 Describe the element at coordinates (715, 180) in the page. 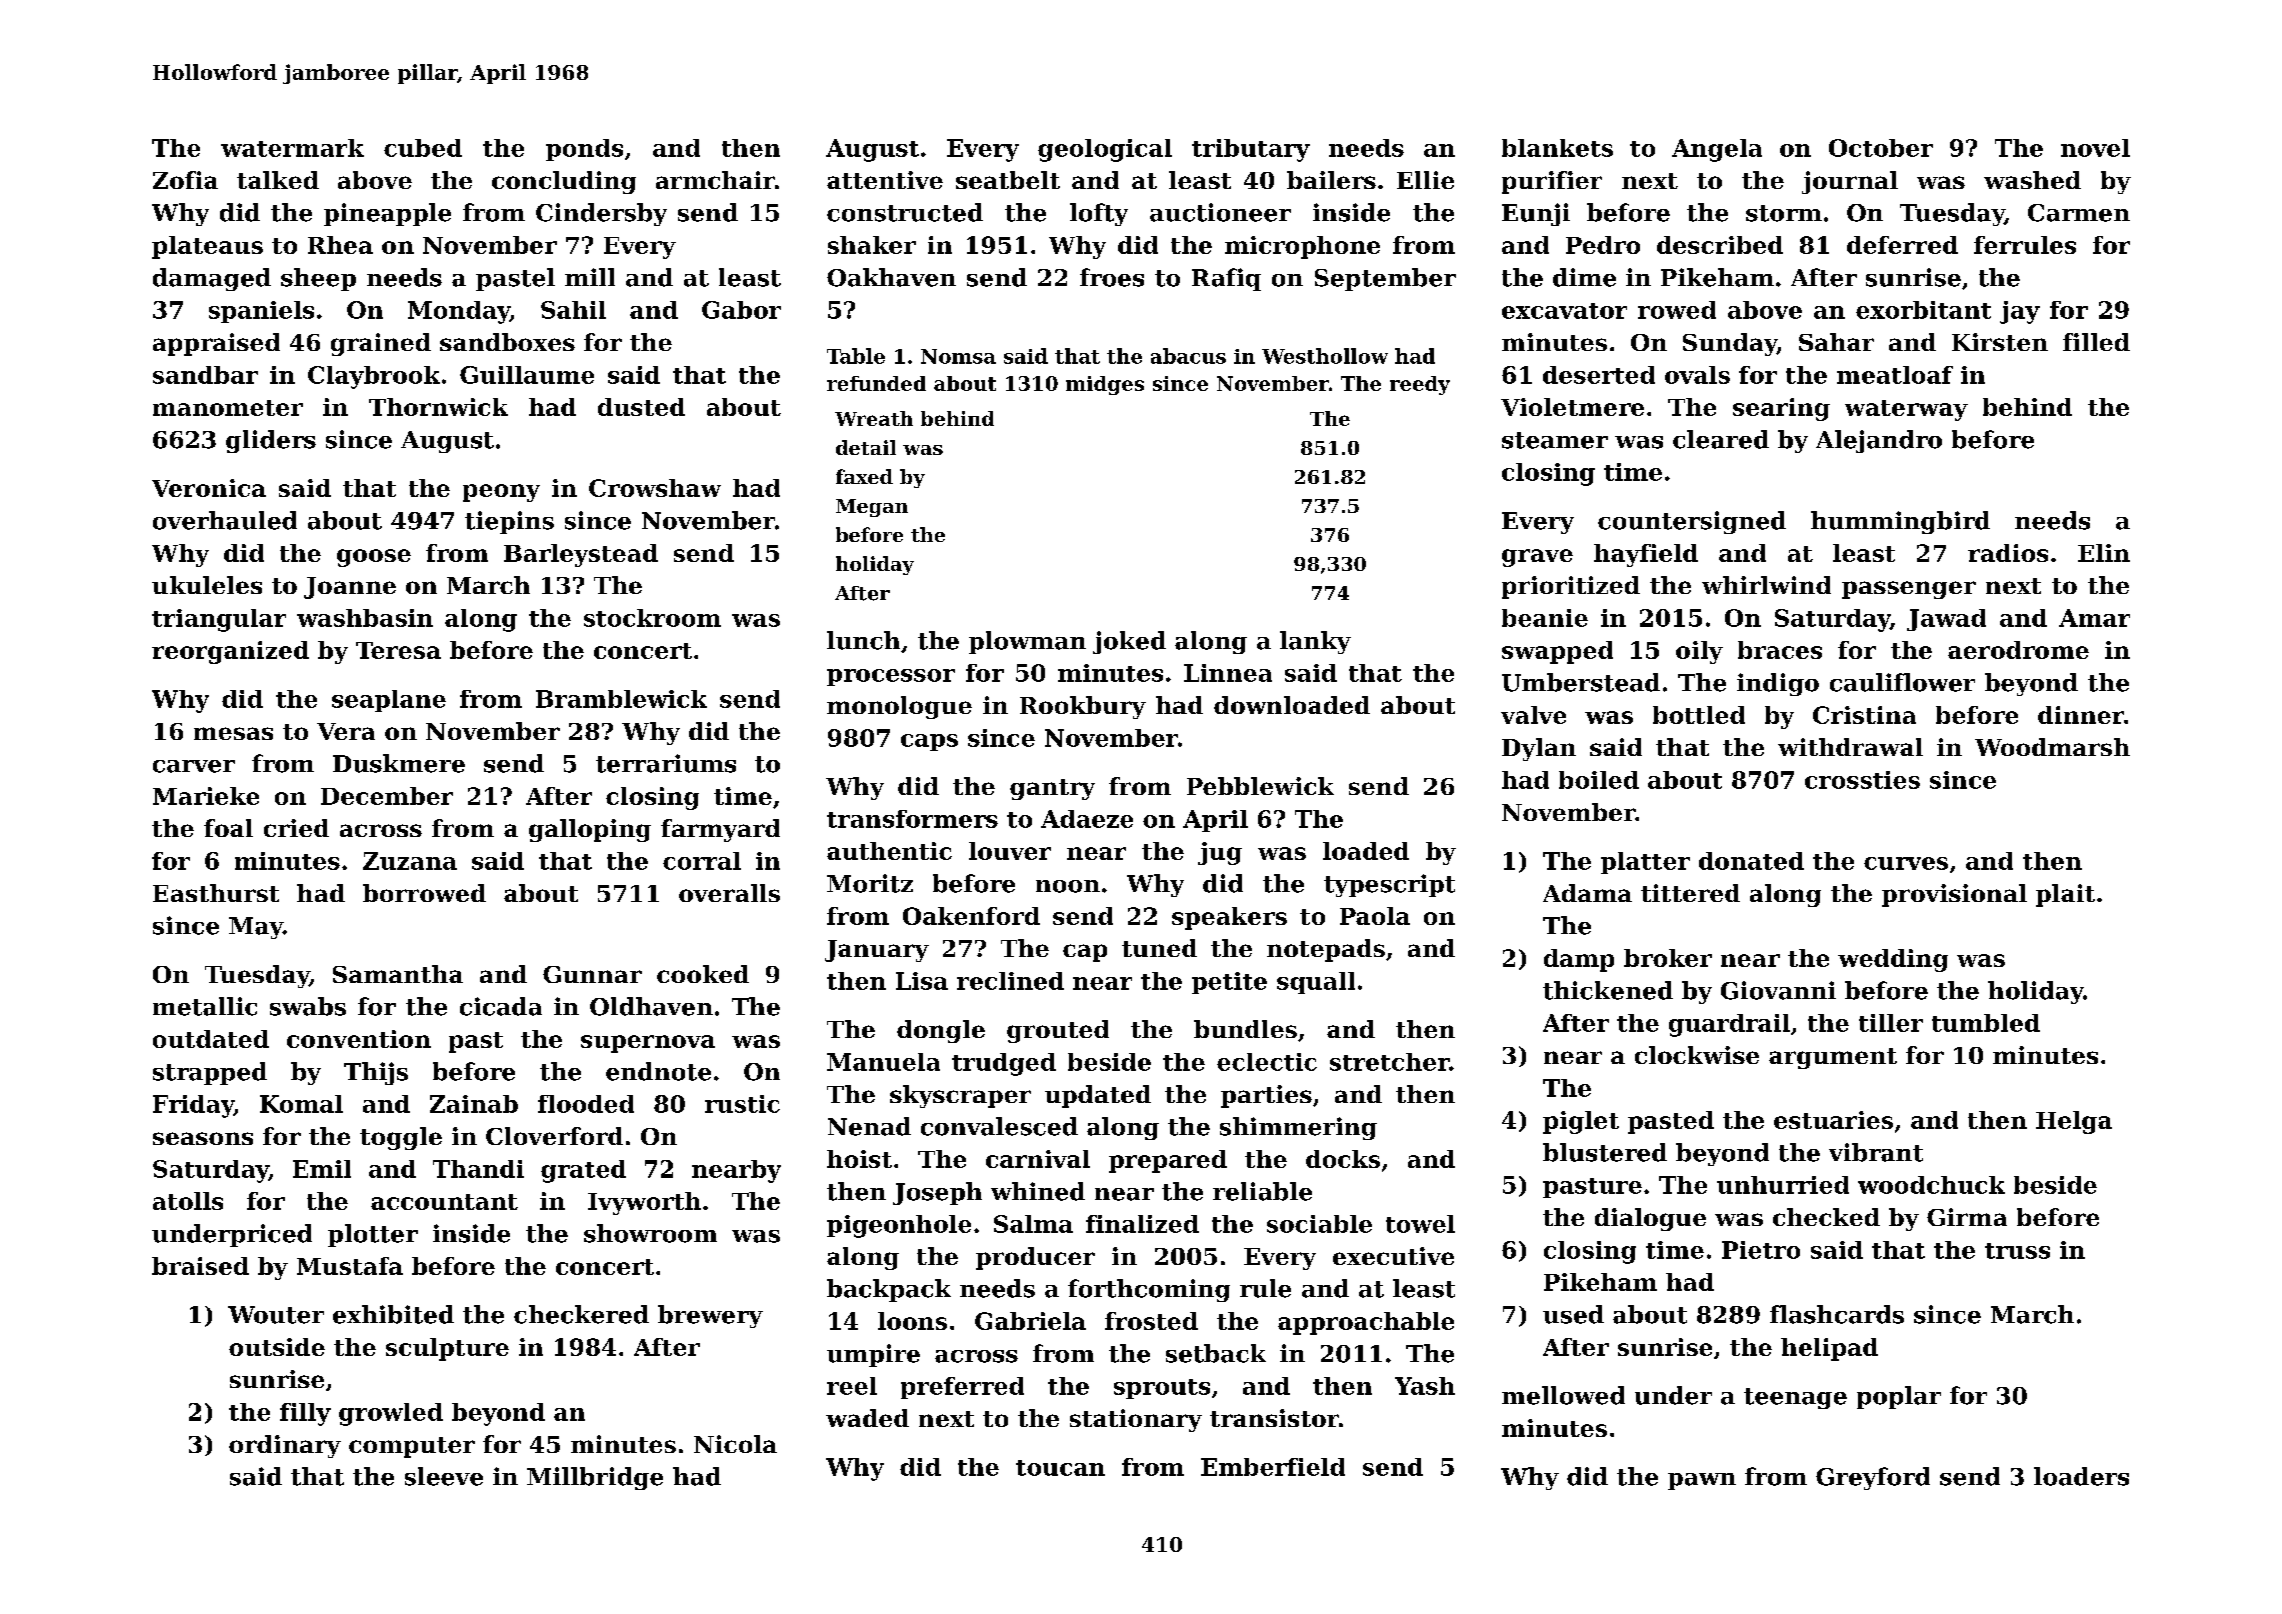

I see `armchair` at that location.
